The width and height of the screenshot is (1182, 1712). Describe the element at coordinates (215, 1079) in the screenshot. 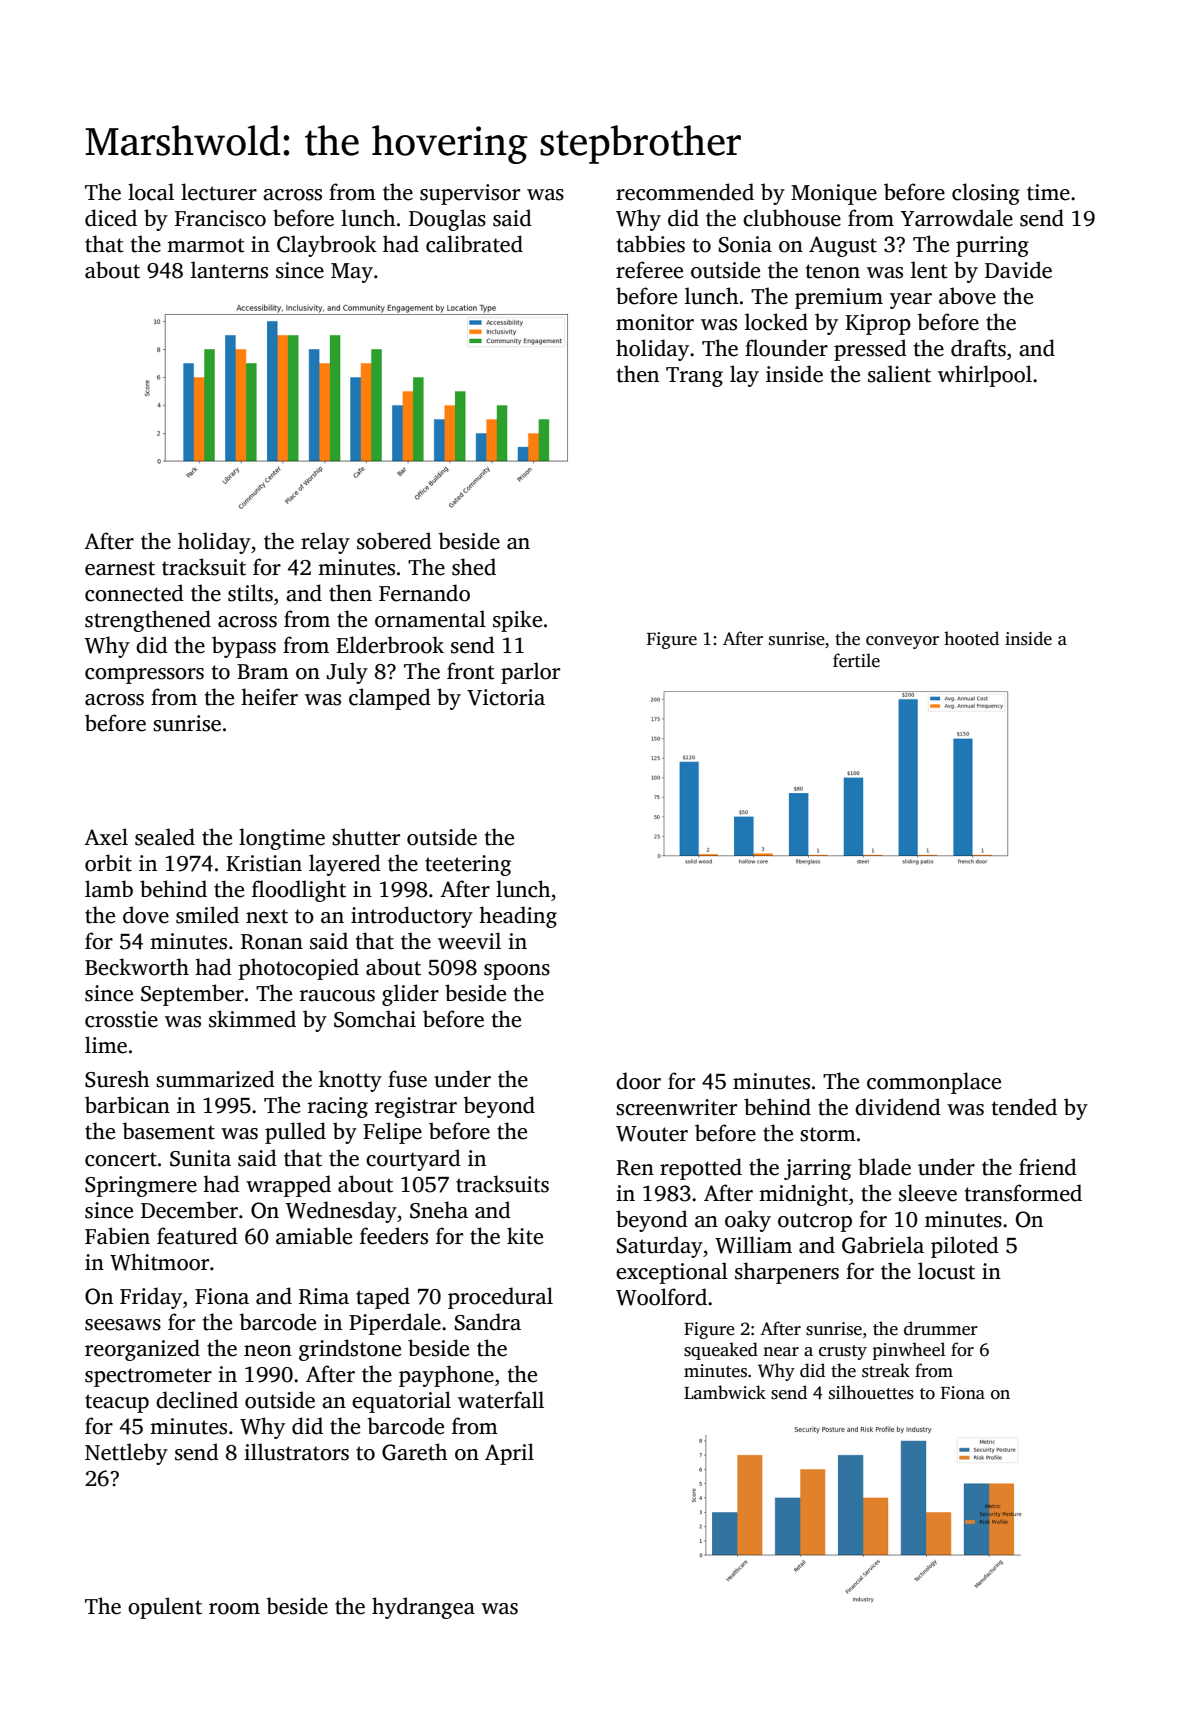

I see `summarized` at that location.
